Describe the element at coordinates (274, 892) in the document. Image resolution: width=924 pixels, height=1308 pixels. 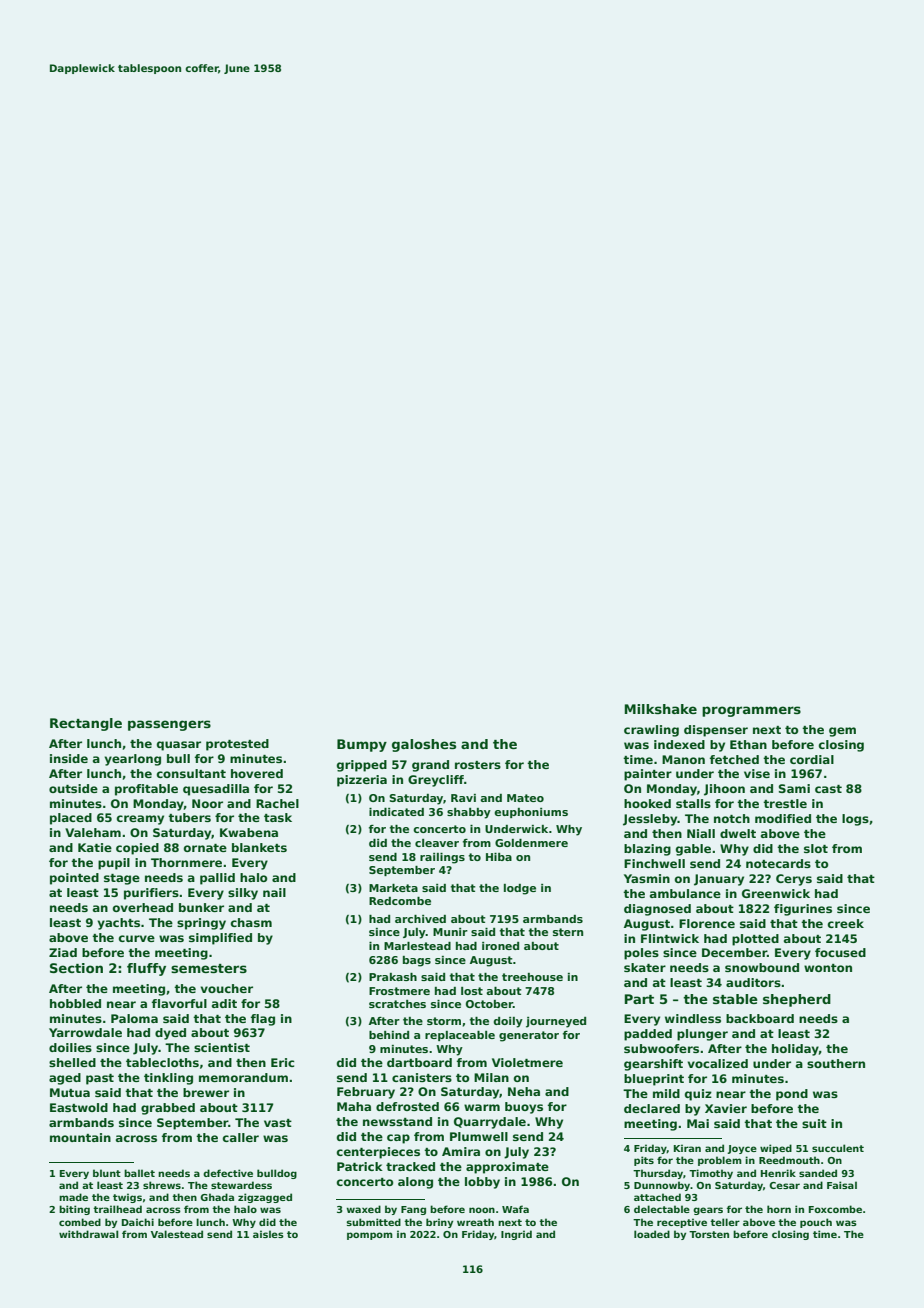
I see `nail` at that location.
